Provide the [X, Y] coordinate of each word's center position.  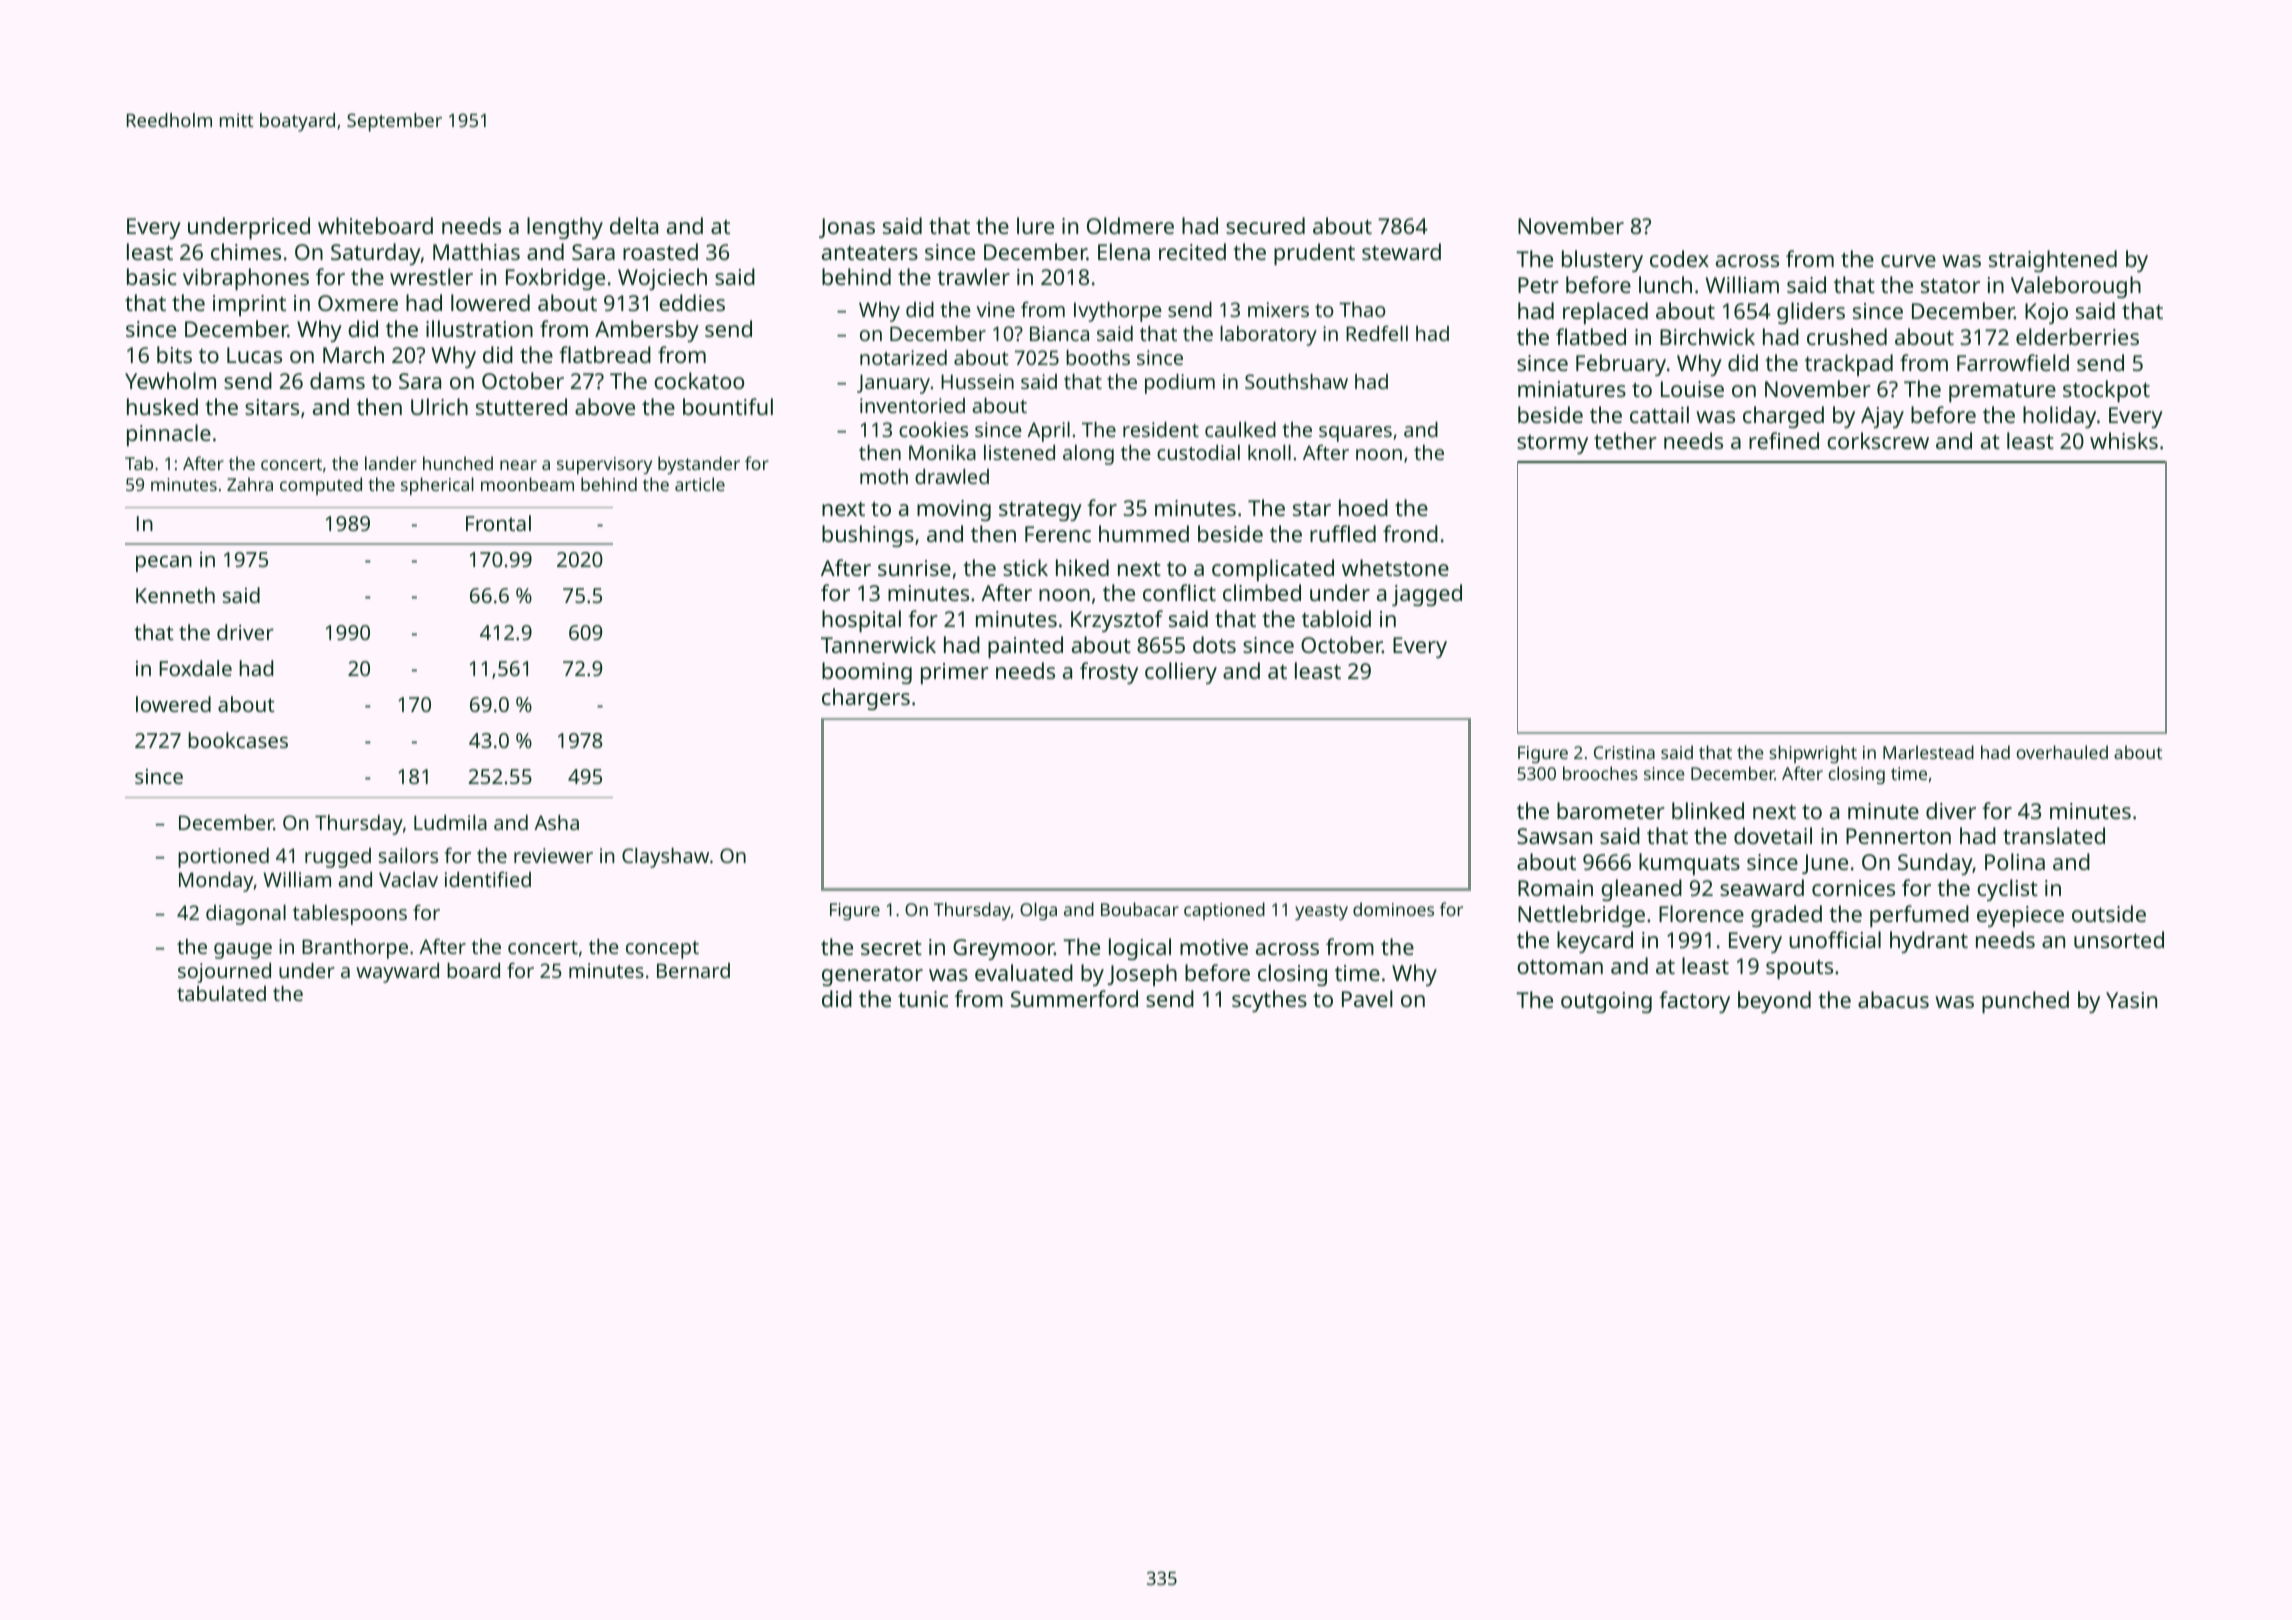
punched [2025, 1002]
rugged [338, 858]
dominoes [1393, 909]
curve [1908, 261]
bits [174, 354]
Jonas [847, 228]
